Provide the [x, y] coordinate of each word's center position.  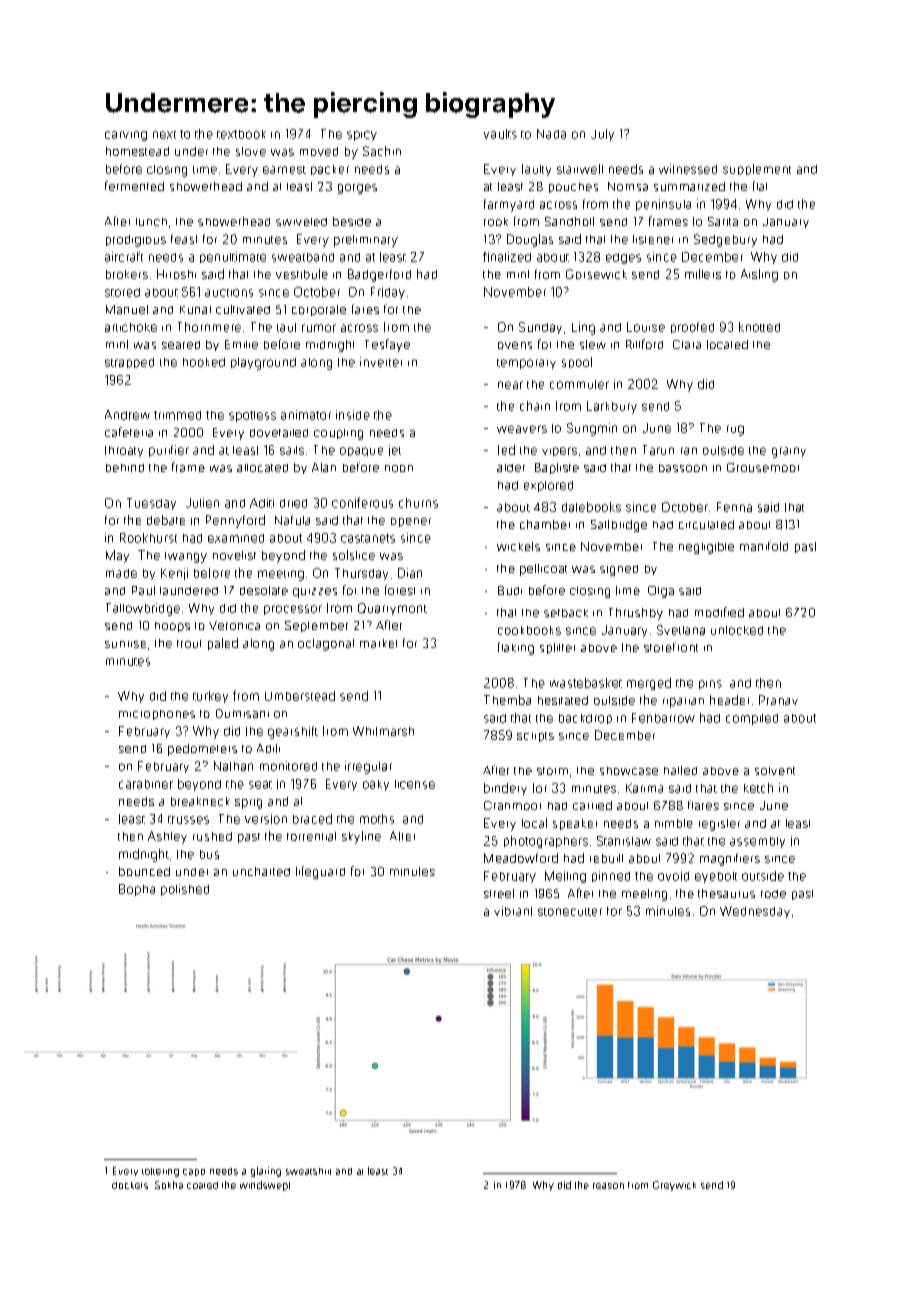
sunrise [125, 644]
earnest [284, 170]
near [510, 385]
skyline [361, 837]
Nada [551, 134]
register [719, 825]
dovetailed [279, 433]
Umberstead [300, 696]
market [378, 643]
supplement [757, 169]
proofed [692, 327]
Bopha [137, 890]
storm [552, 771]
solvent [775, 771]
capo [194, 1172]
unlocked [737, 630]
